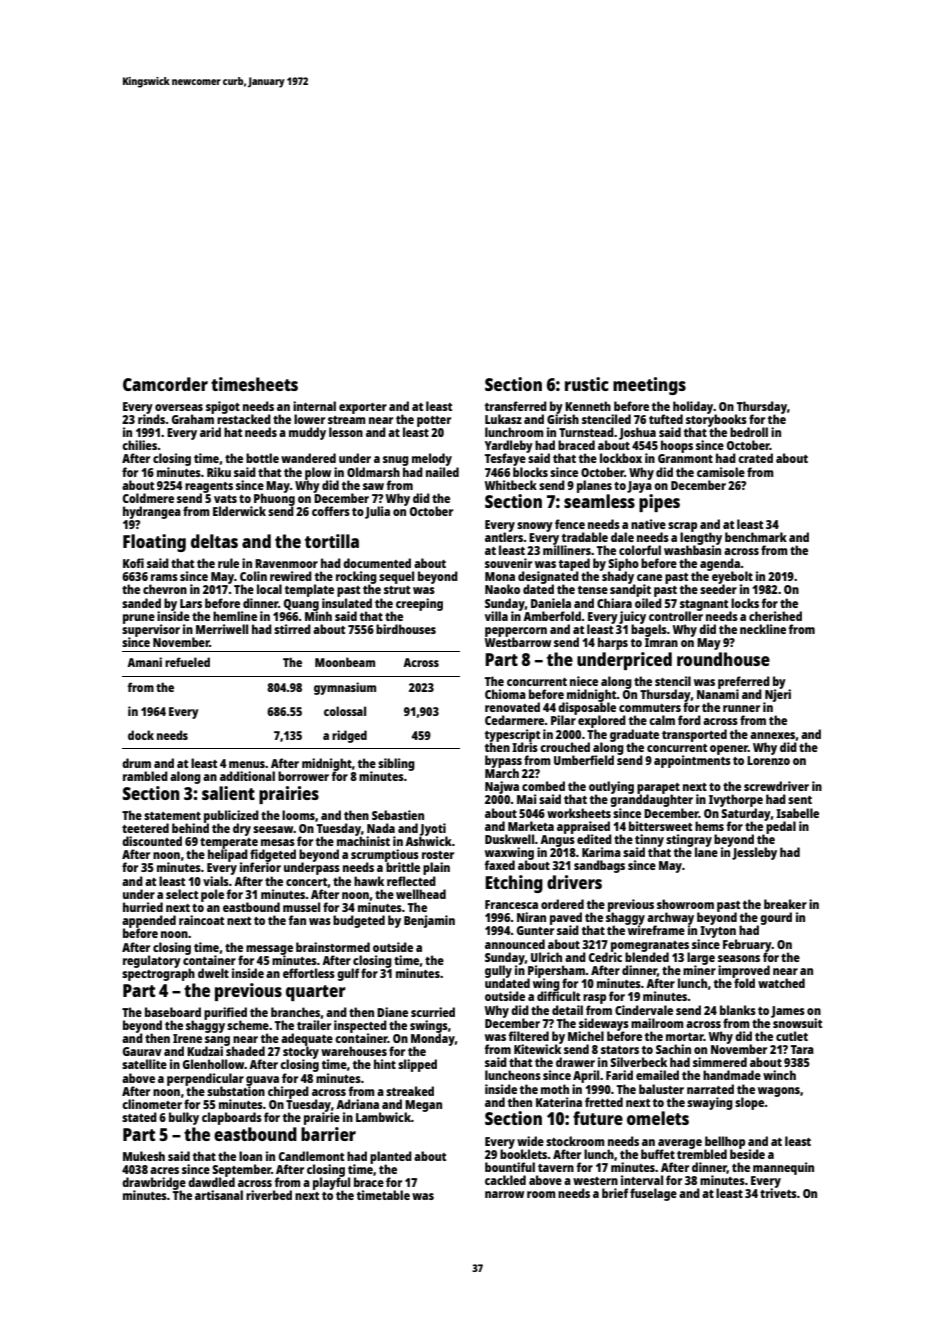  I want to click on colossal, so click(345, 711).
